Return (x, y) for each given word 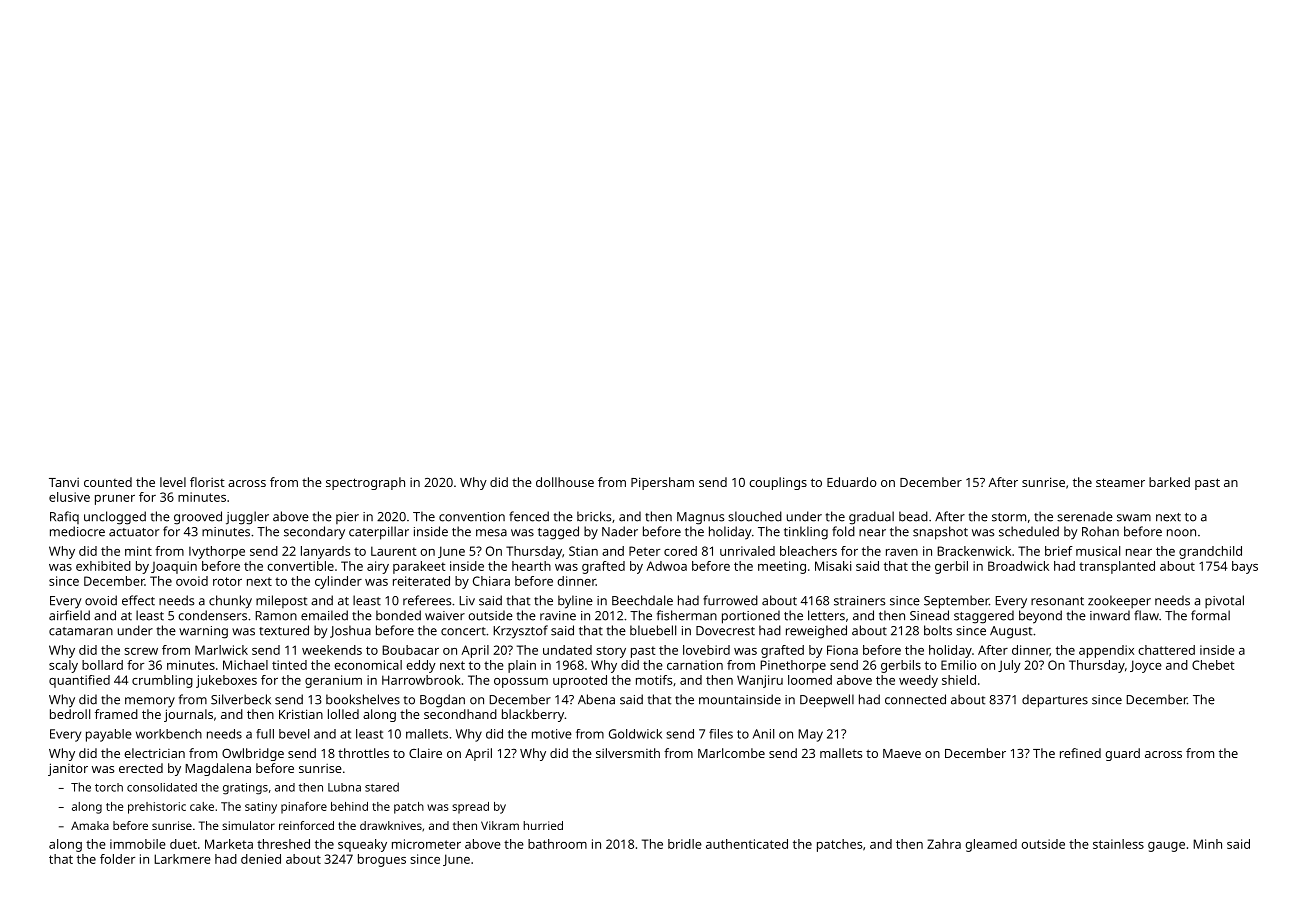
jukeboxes (226, 681)
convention (472, 517)
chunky (230, 602)
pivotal (1224, 601)
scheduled (1029, 531)
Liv (467, 601)
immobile (138, 844)
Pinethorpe (793, 666)
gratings (245, 789)
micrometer (426, 844)
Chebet (1213, 665)
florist (207, 482)
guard (1122, 754)
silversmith (628, 753)
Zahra (944, 844)
